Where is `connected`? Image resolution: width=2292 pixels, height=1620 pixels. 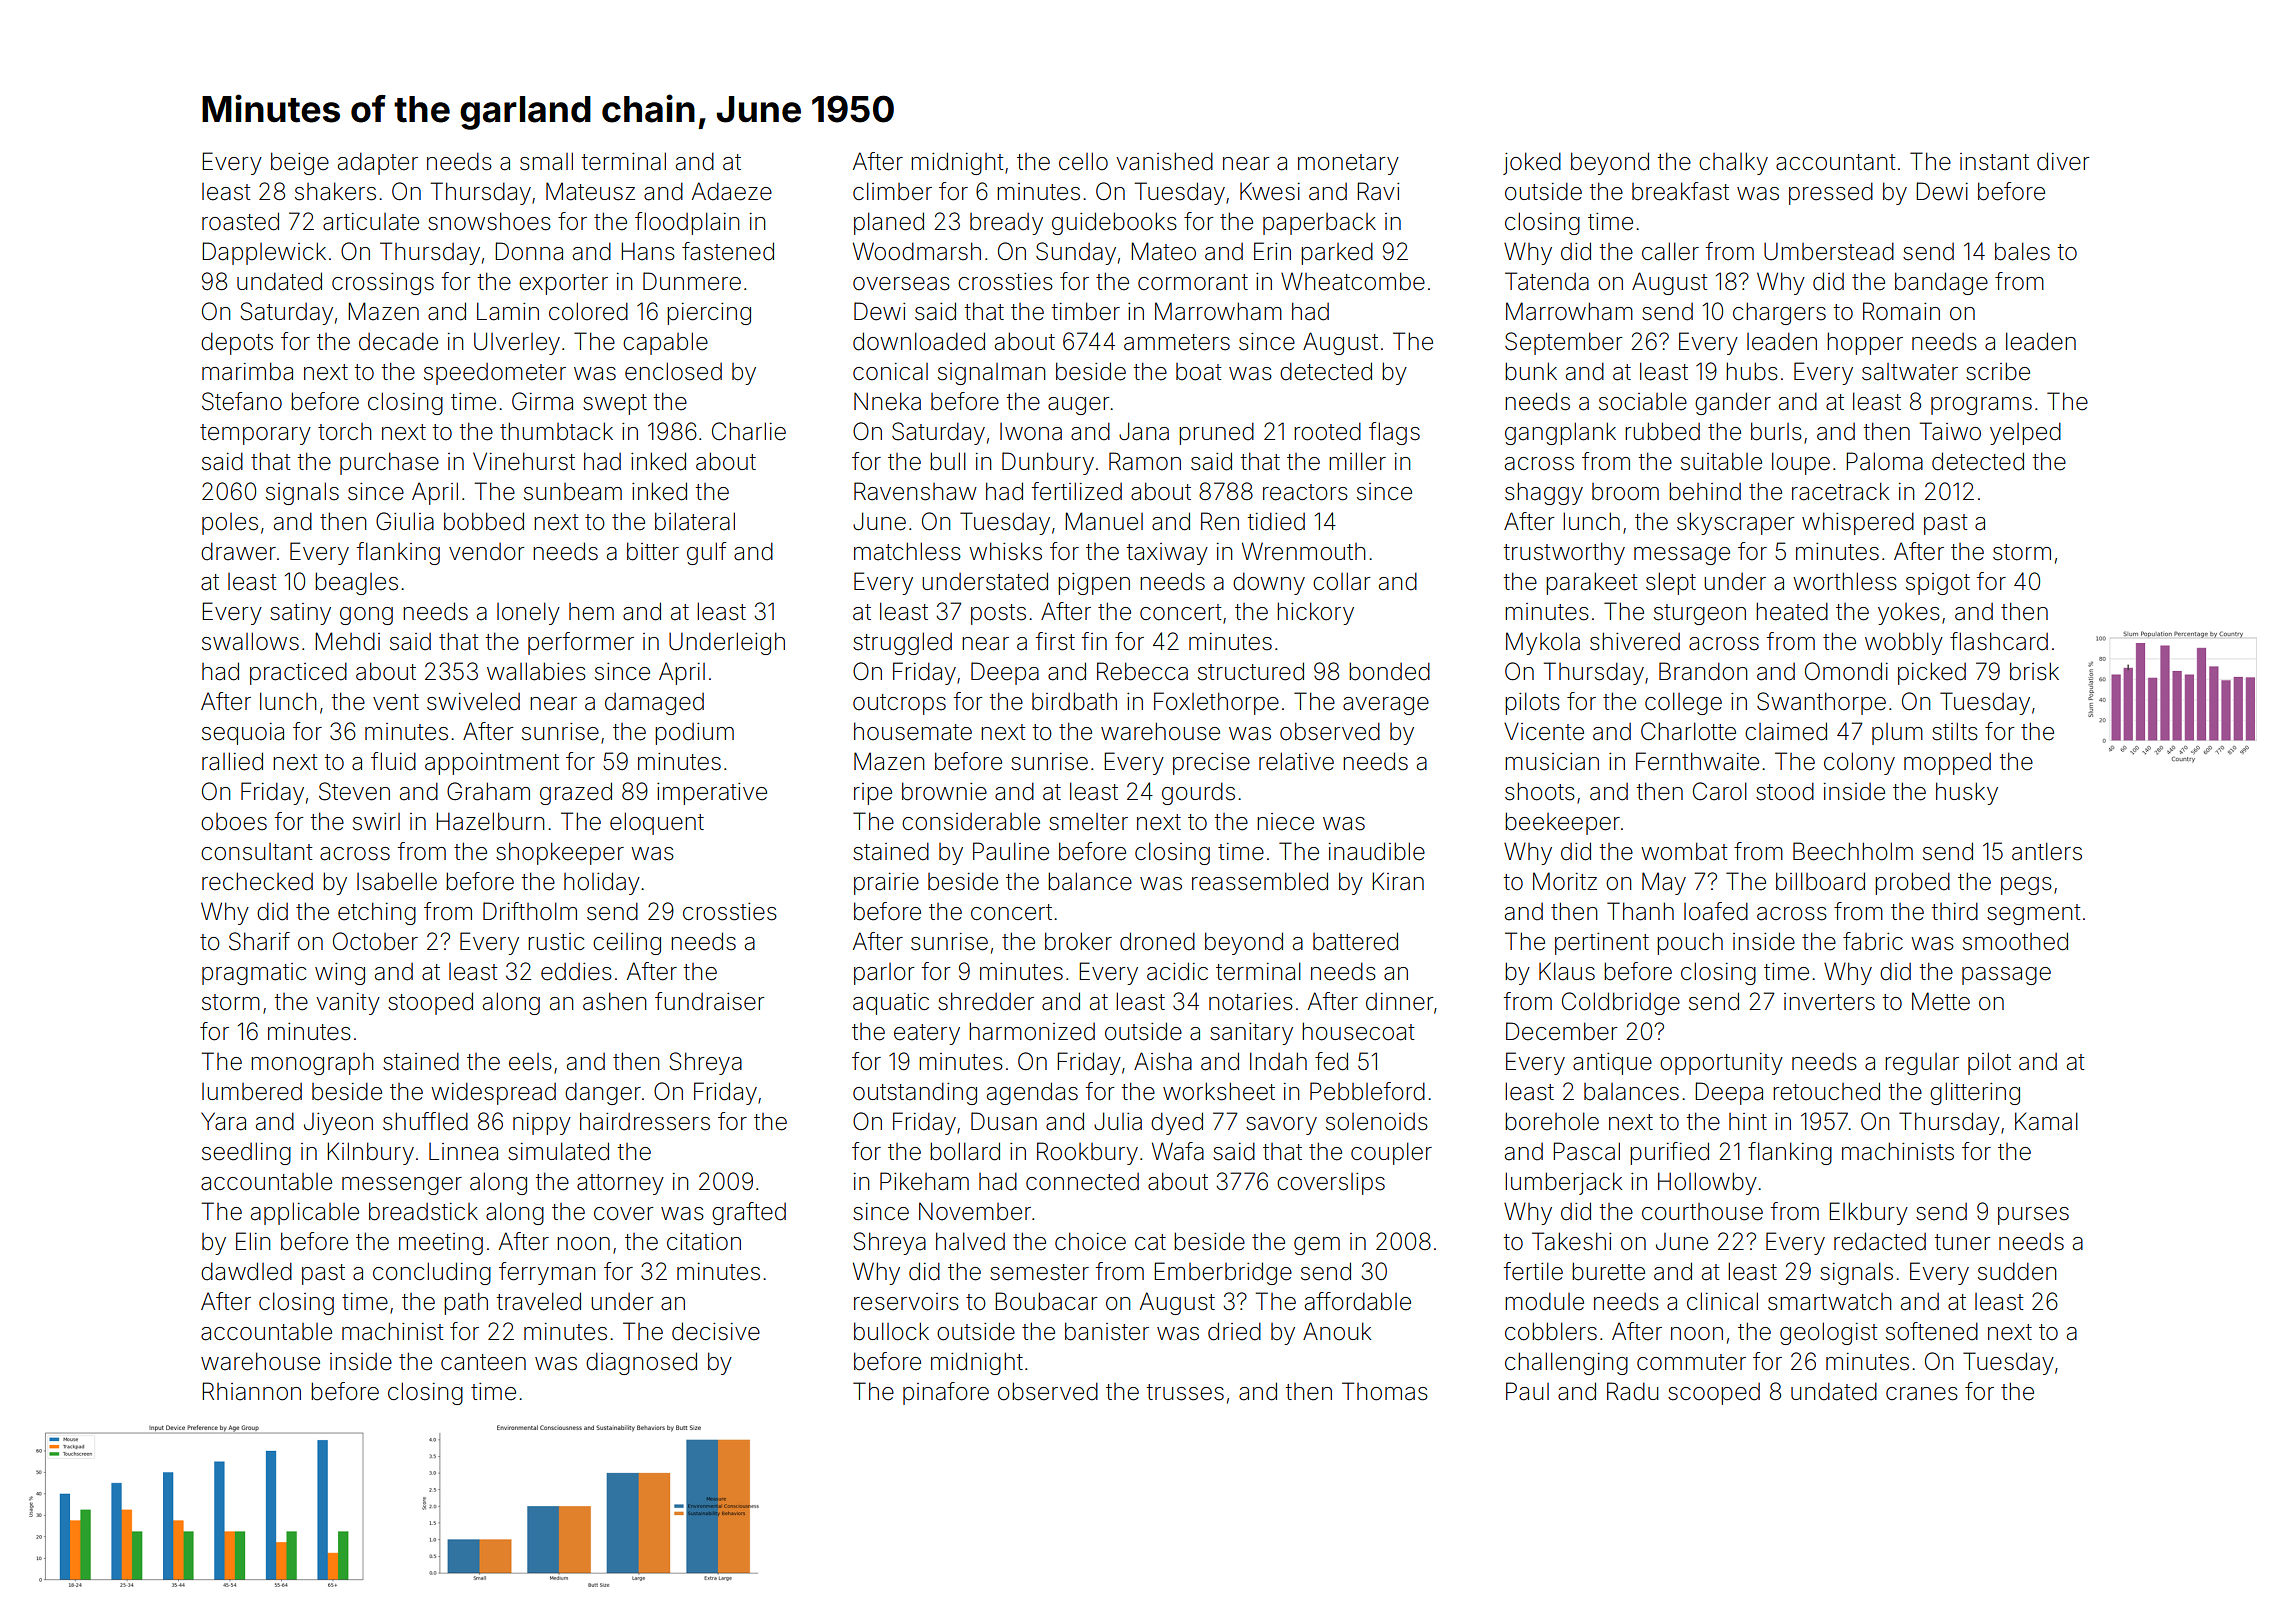
connected is located at coordinates (1082, 1182).
